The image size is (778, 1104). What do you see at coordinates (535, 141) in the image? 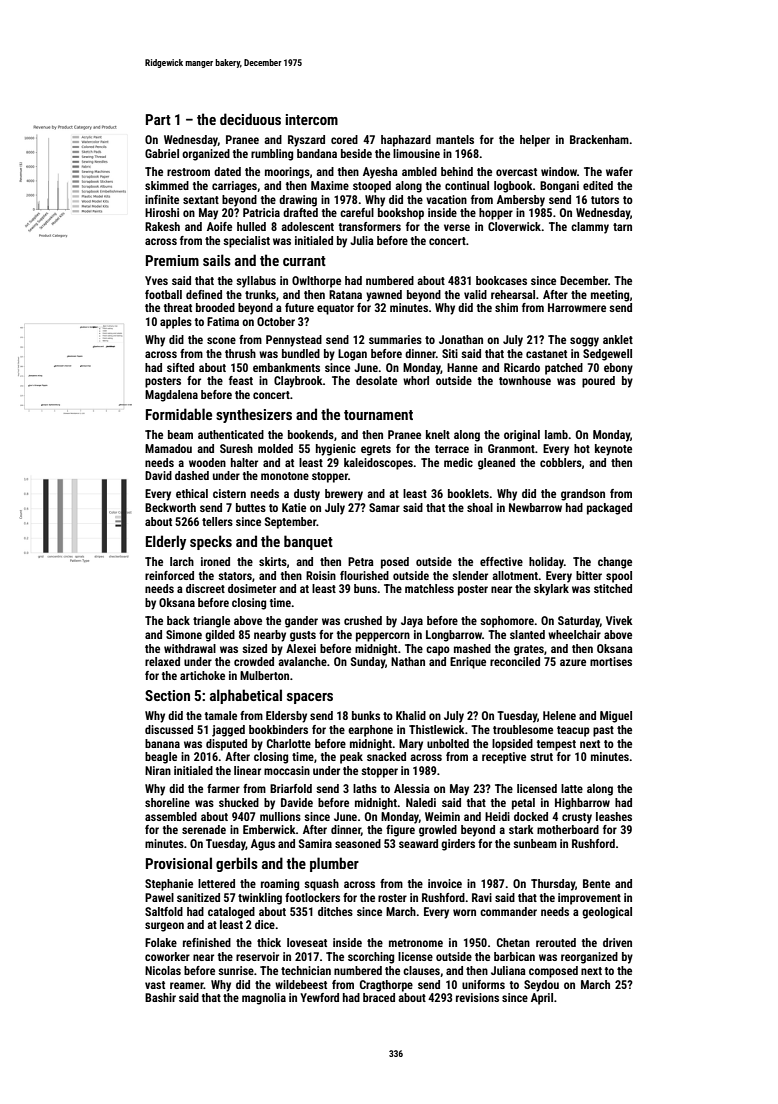
I see `helper` at bounding box center [535, 141].
